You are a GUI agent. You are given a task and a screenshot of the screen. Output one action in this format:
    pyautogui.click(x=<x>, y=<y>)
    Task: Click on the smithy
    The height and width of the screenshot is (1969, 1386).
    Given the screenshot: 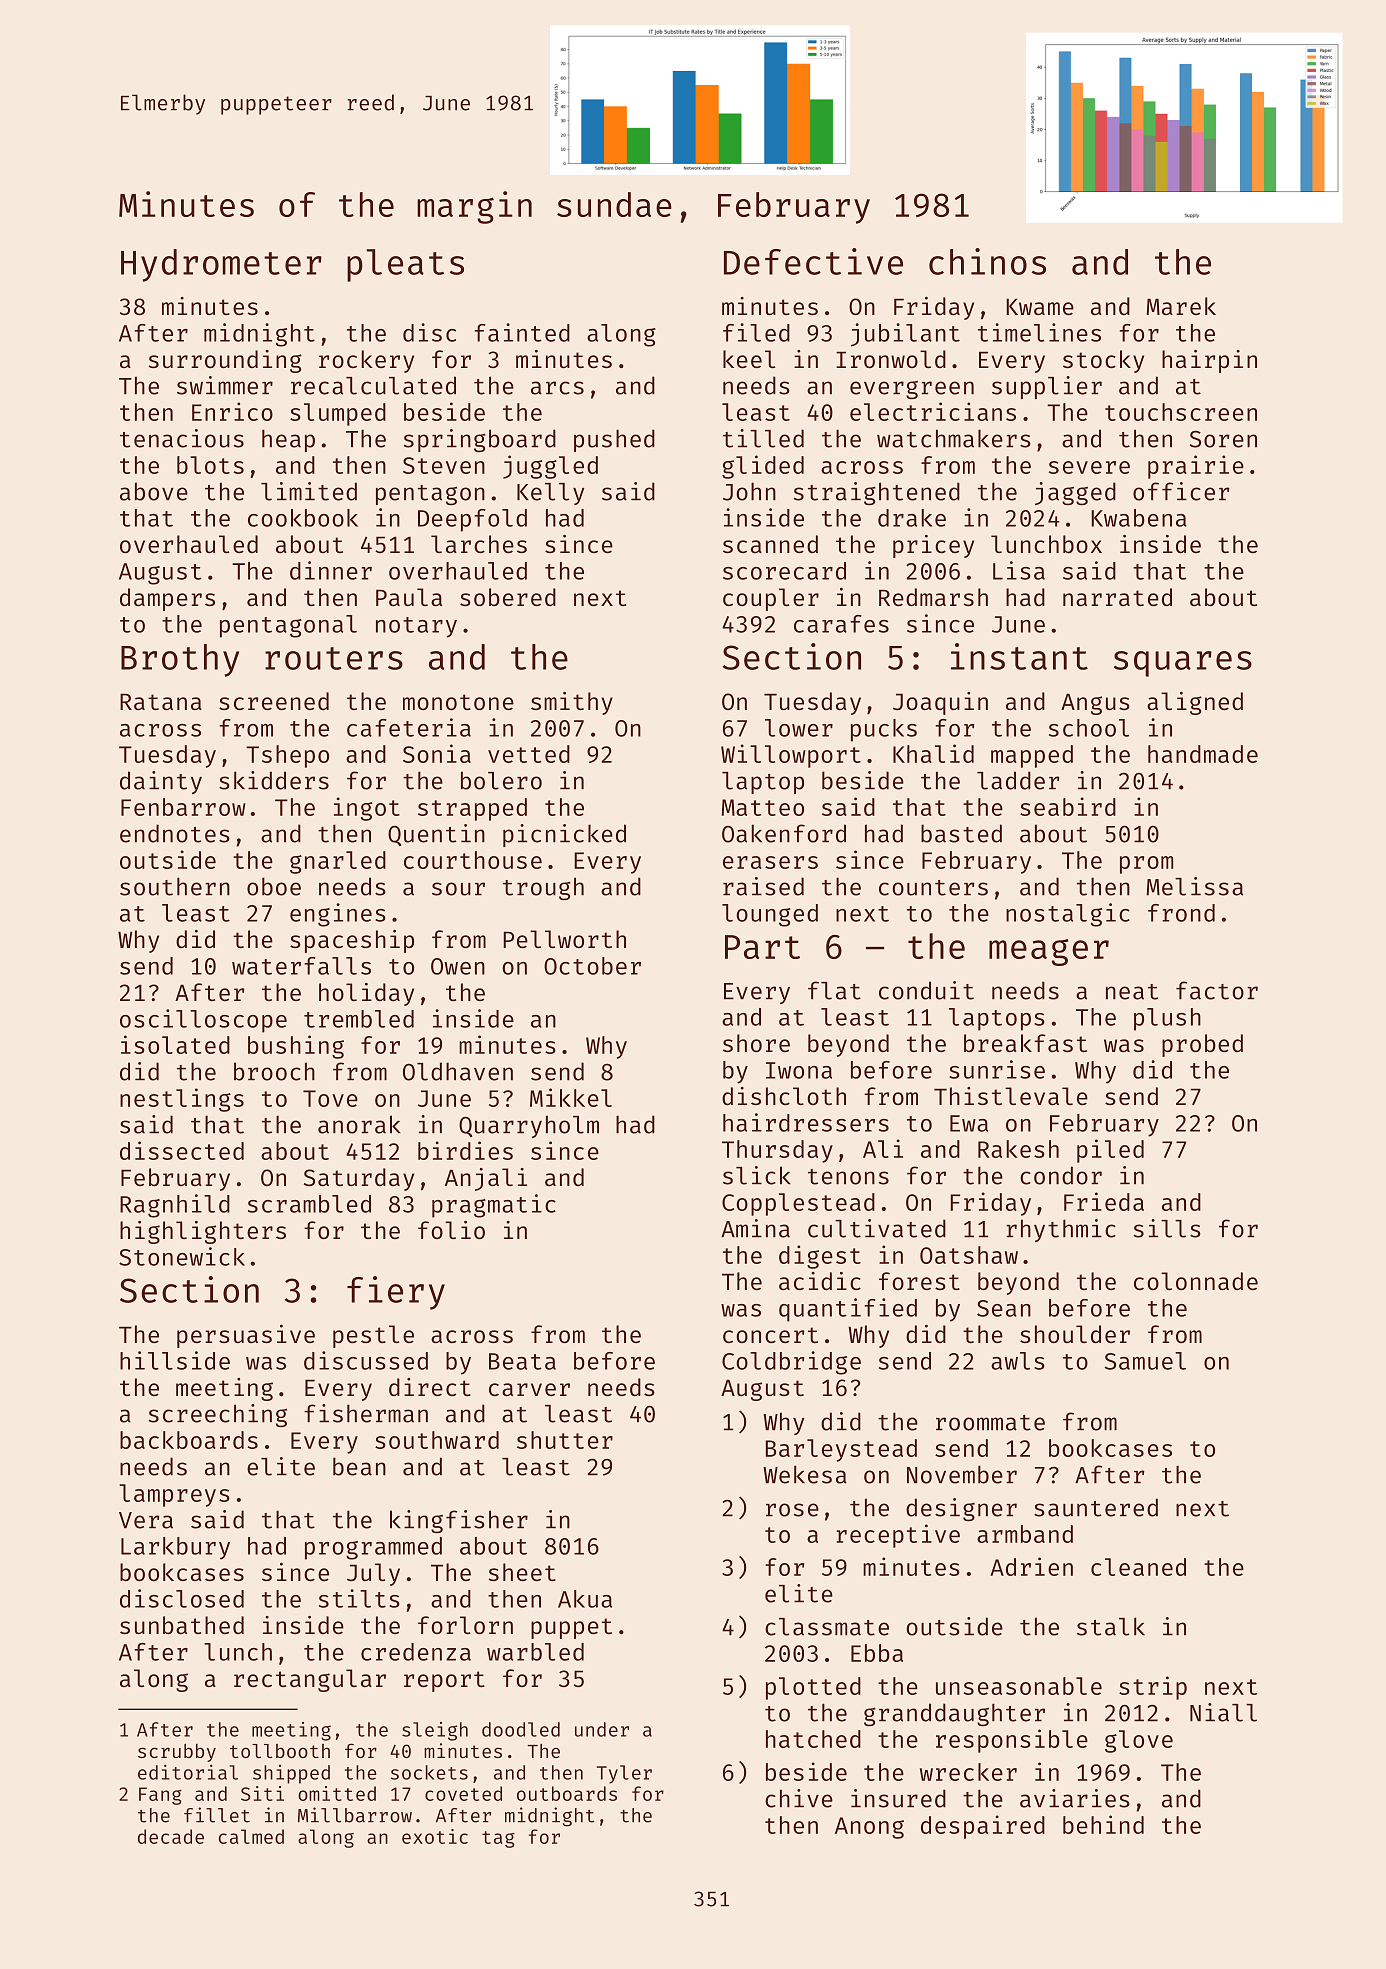 What is the action you would take?
    pyautogui.click(x=572, y=703)
